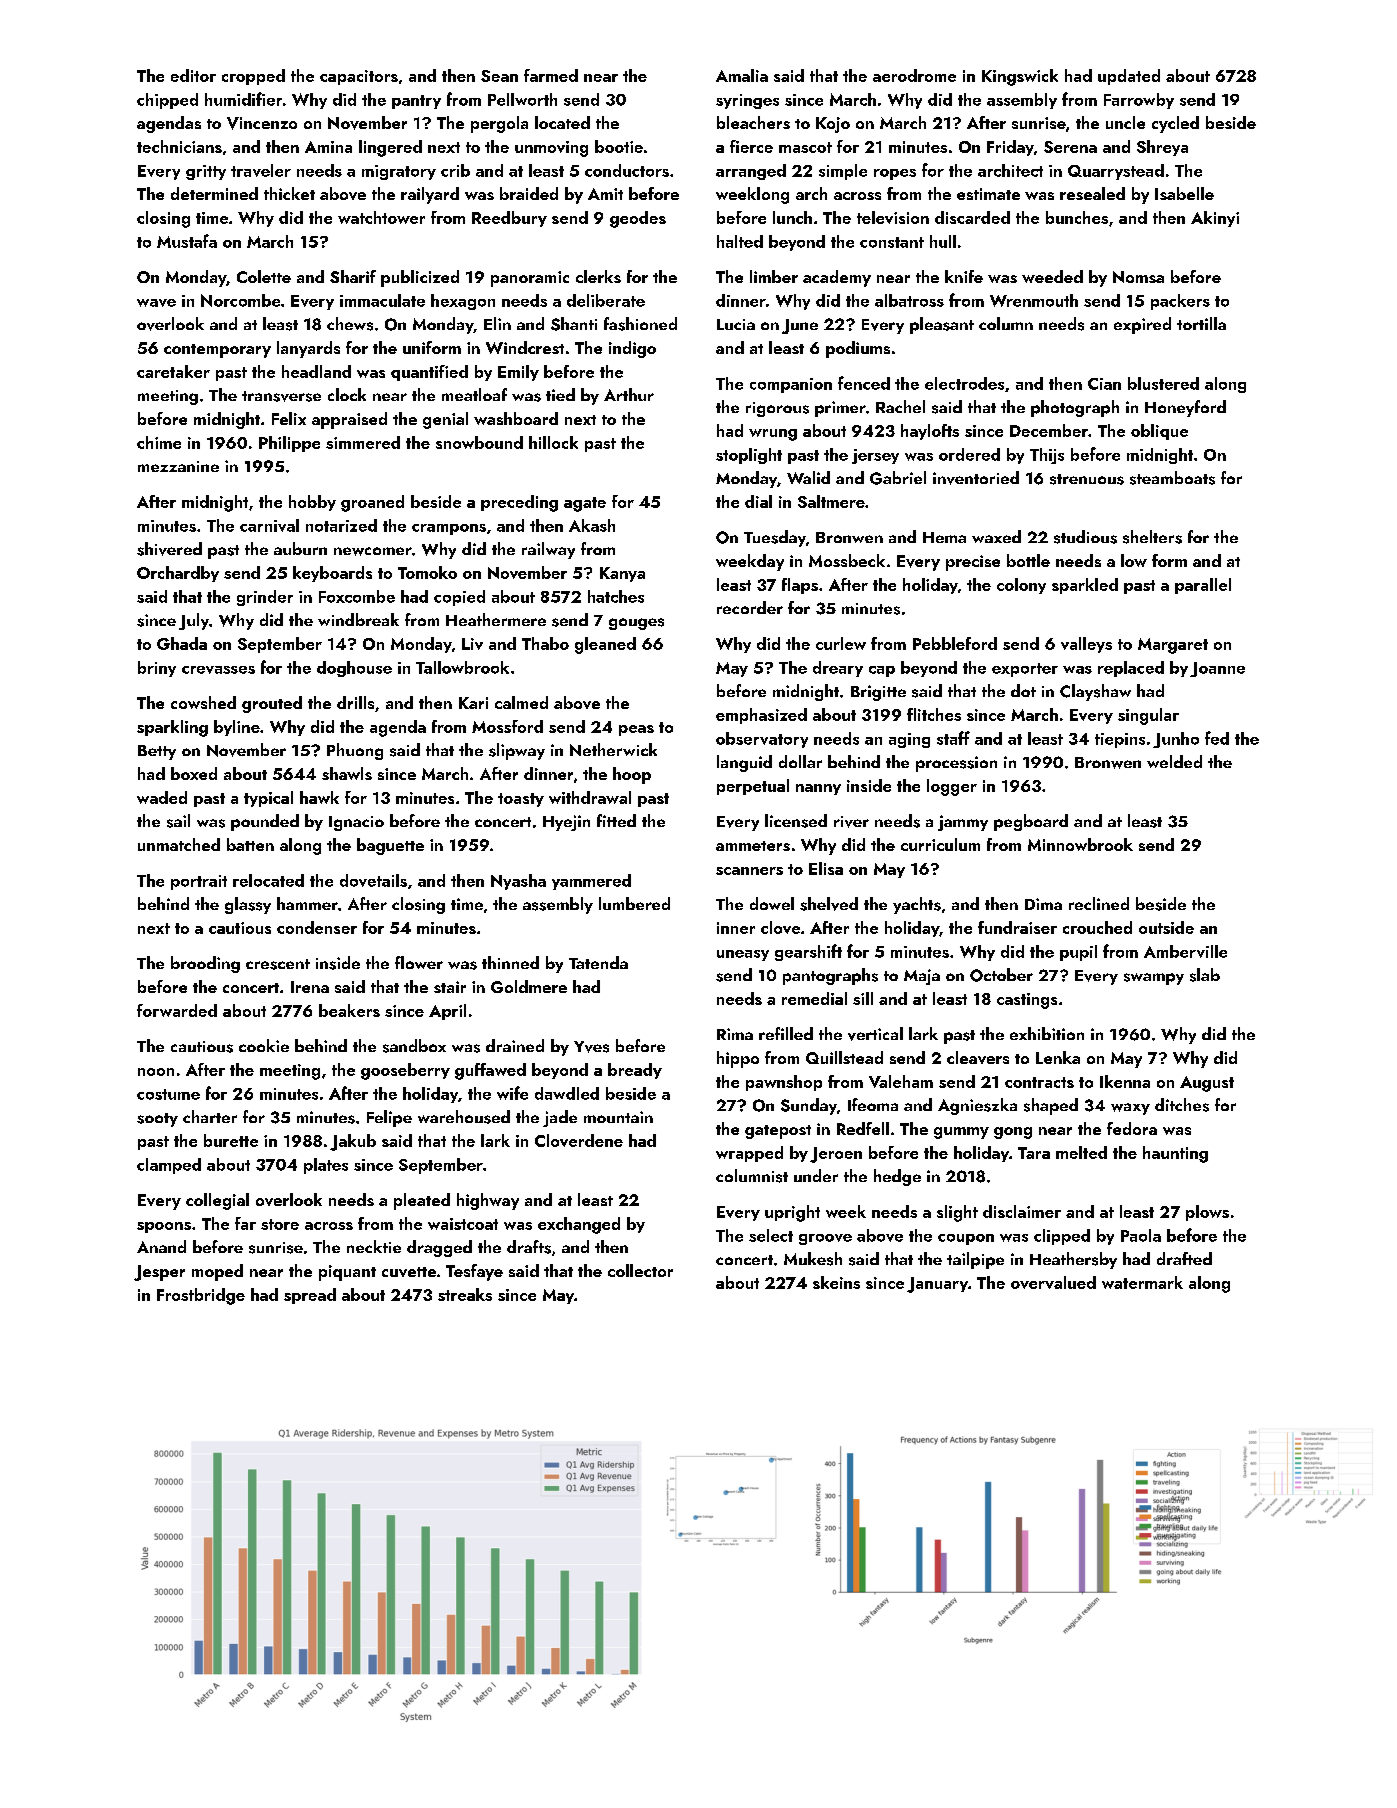  Describe the element at coordinates (178, 574) in the document. I see `Orchardby` at that location.
